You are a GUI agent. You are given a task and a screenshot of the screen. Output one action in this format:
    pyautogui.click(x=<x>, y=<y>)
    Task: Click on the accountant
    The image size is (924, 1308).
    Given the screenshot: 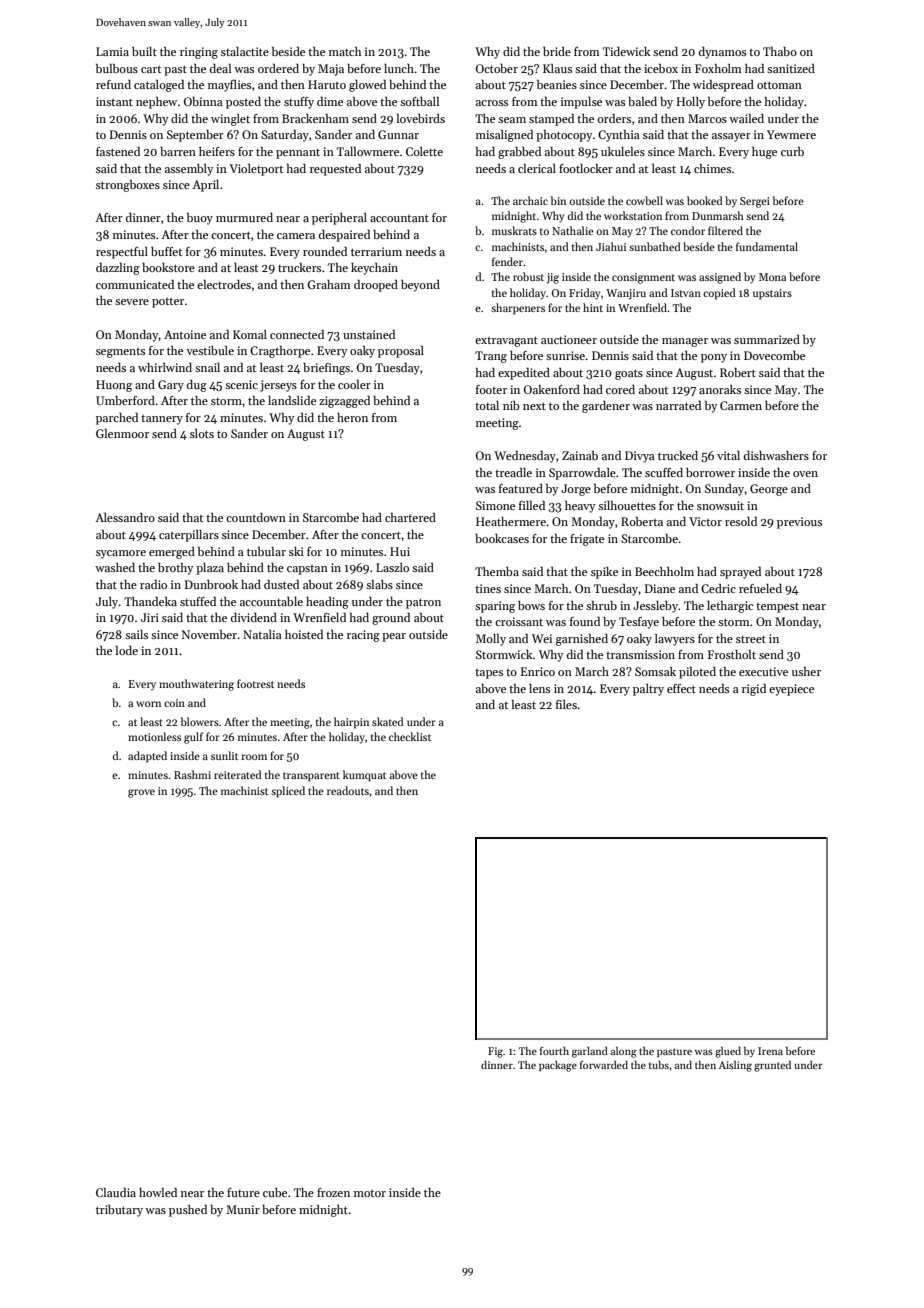 What is the action you would take?
    pyautogui.click(x=399, y=218)
